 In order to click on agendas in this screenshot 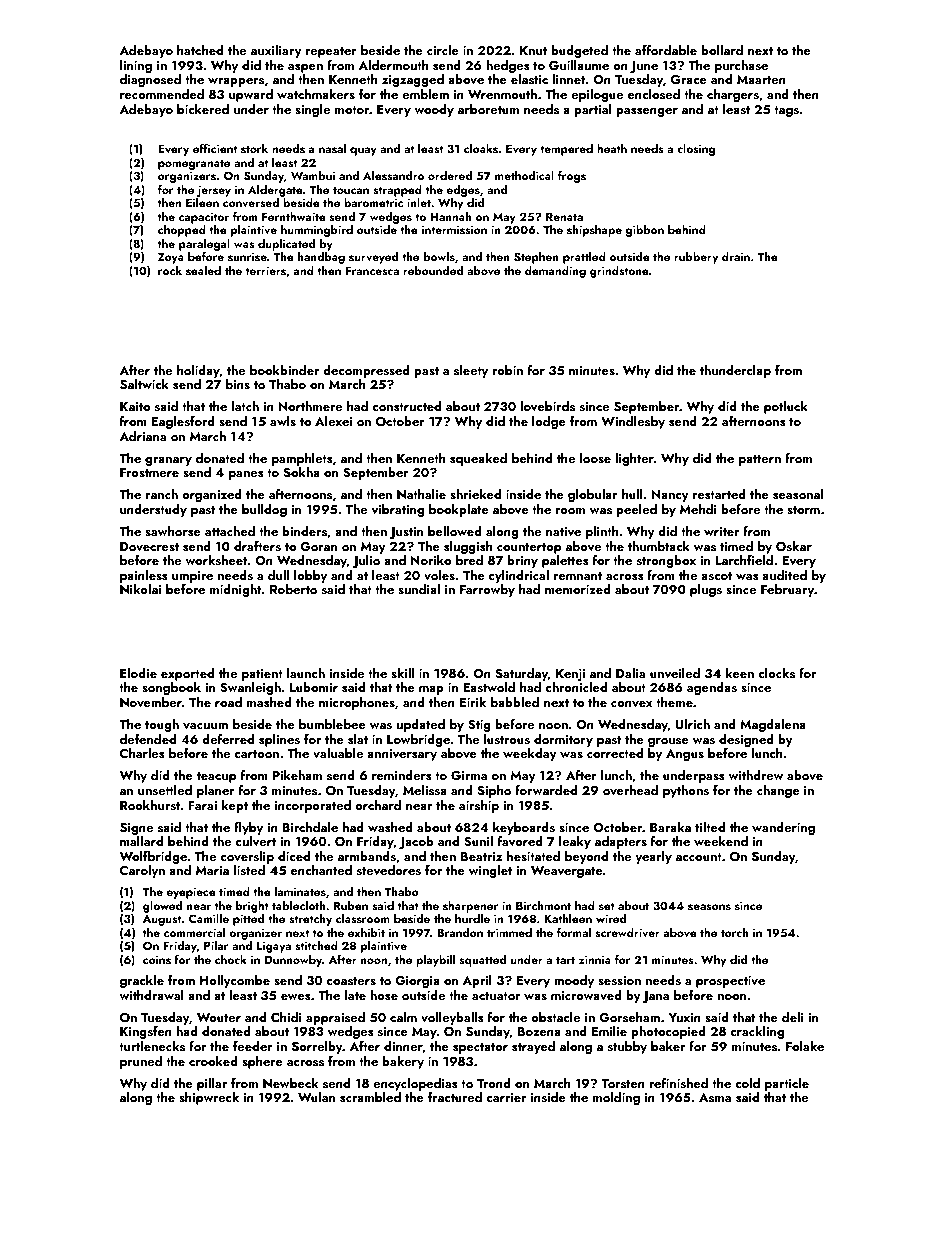, I will do `click(712, 688)`.
